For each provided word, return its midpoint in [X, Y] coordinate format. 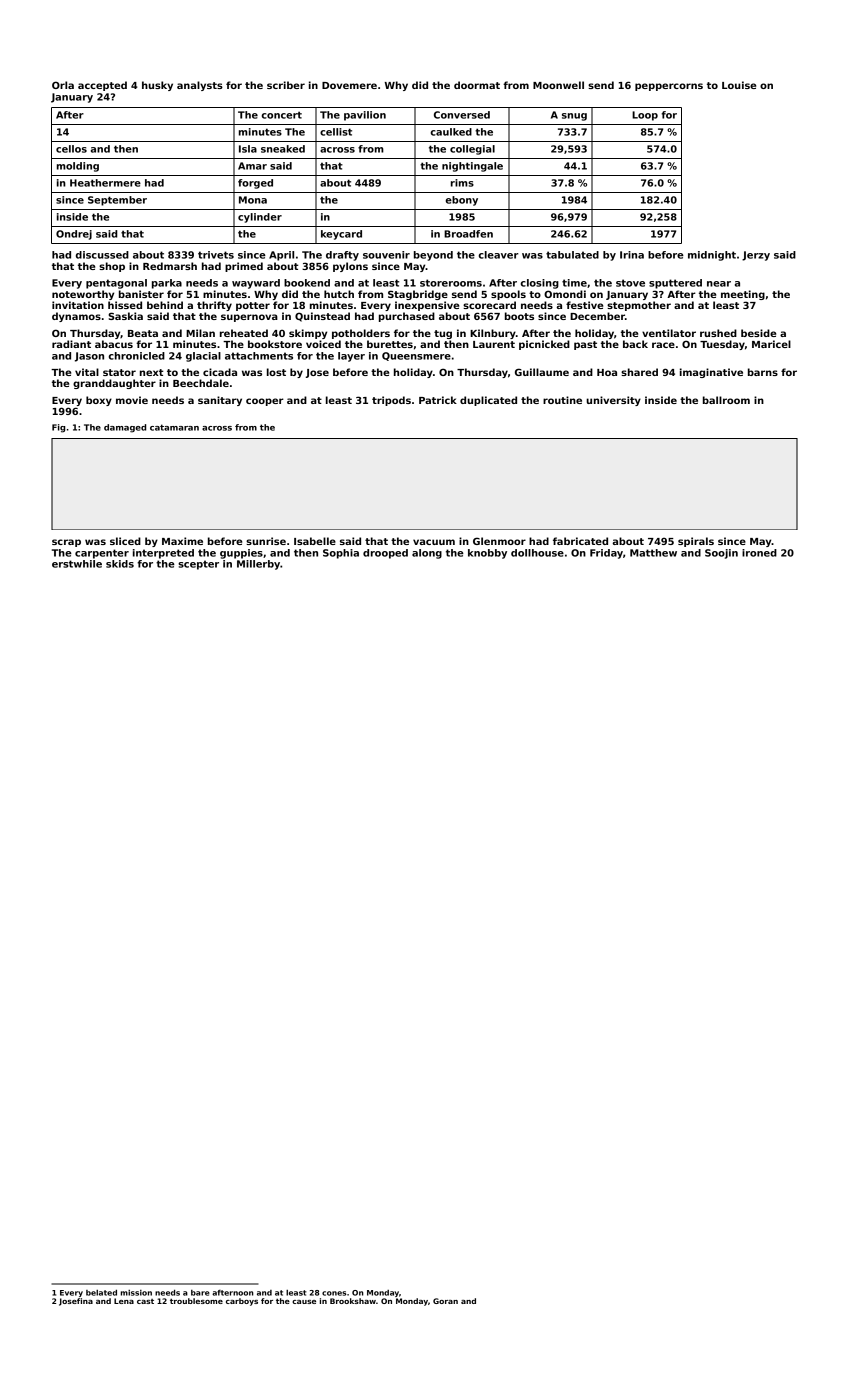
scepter [198, 565]
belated [101, 1293]
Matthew [653, 553]
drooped [385, 554]
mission [136, 1293]
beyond [433, 256]
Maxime [182, 541]
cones [334, 1293]
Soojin [721, 554]
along [427, 554]
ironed [759, 553]
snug [574, 117]
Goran [445, 1301]
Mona [253, 200]
